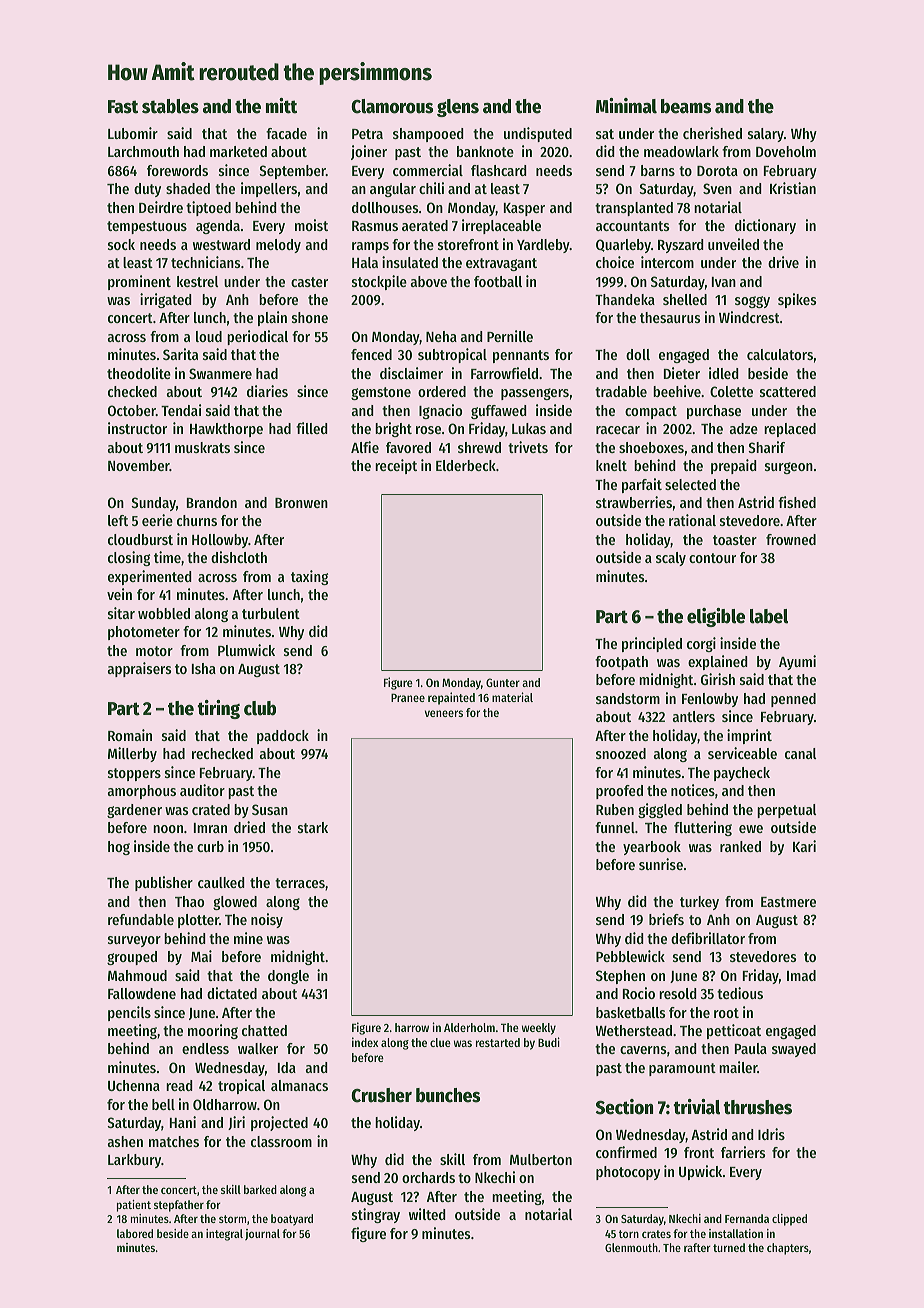 The width and height of the image is (924, 1308). Describe the element at coordinates (396, 466) in the image. I see `receipt` at that location.
